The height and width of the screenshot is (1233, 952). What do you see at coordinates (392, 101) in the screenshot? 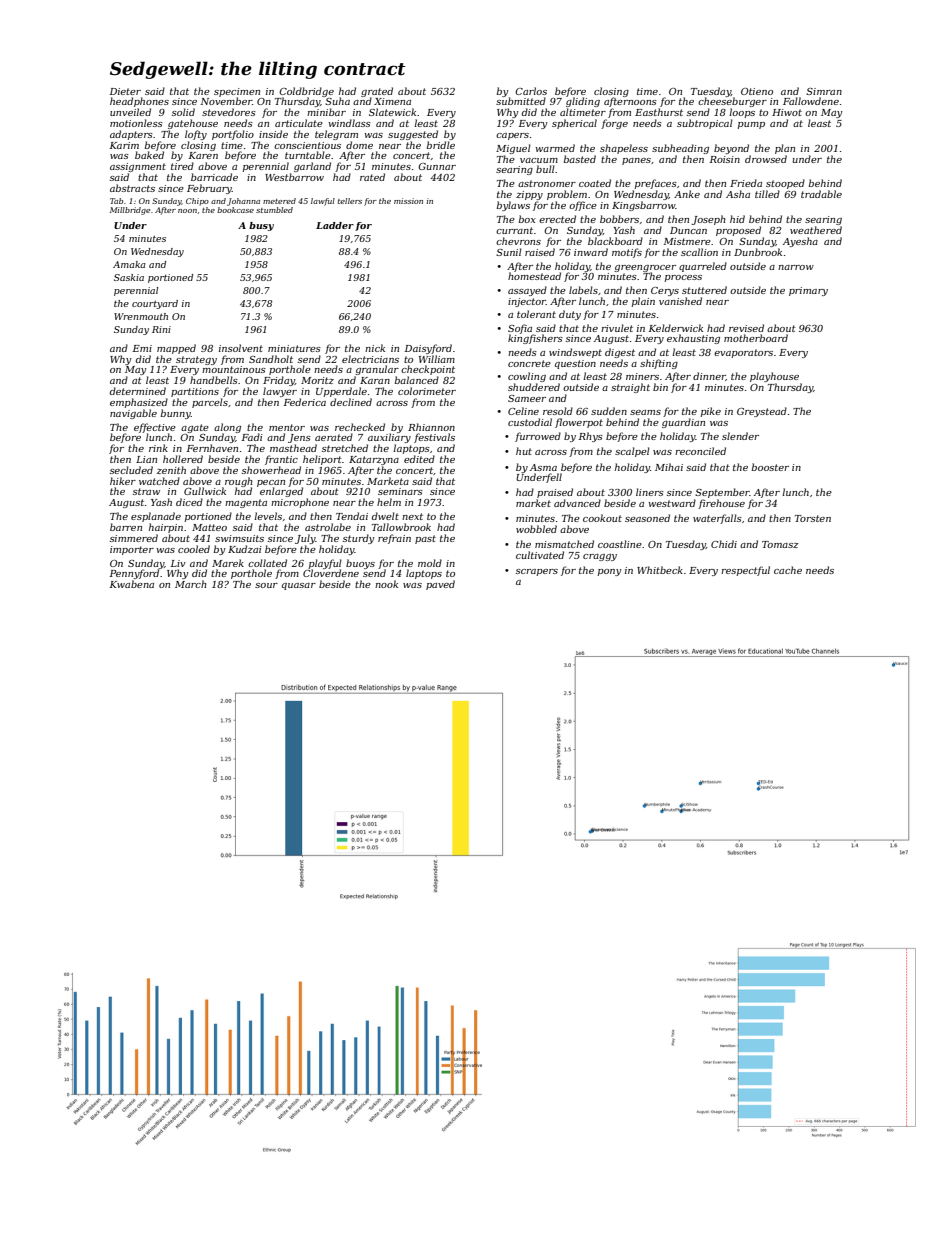
I see `Ximena` at bounding box center [392, 101].
